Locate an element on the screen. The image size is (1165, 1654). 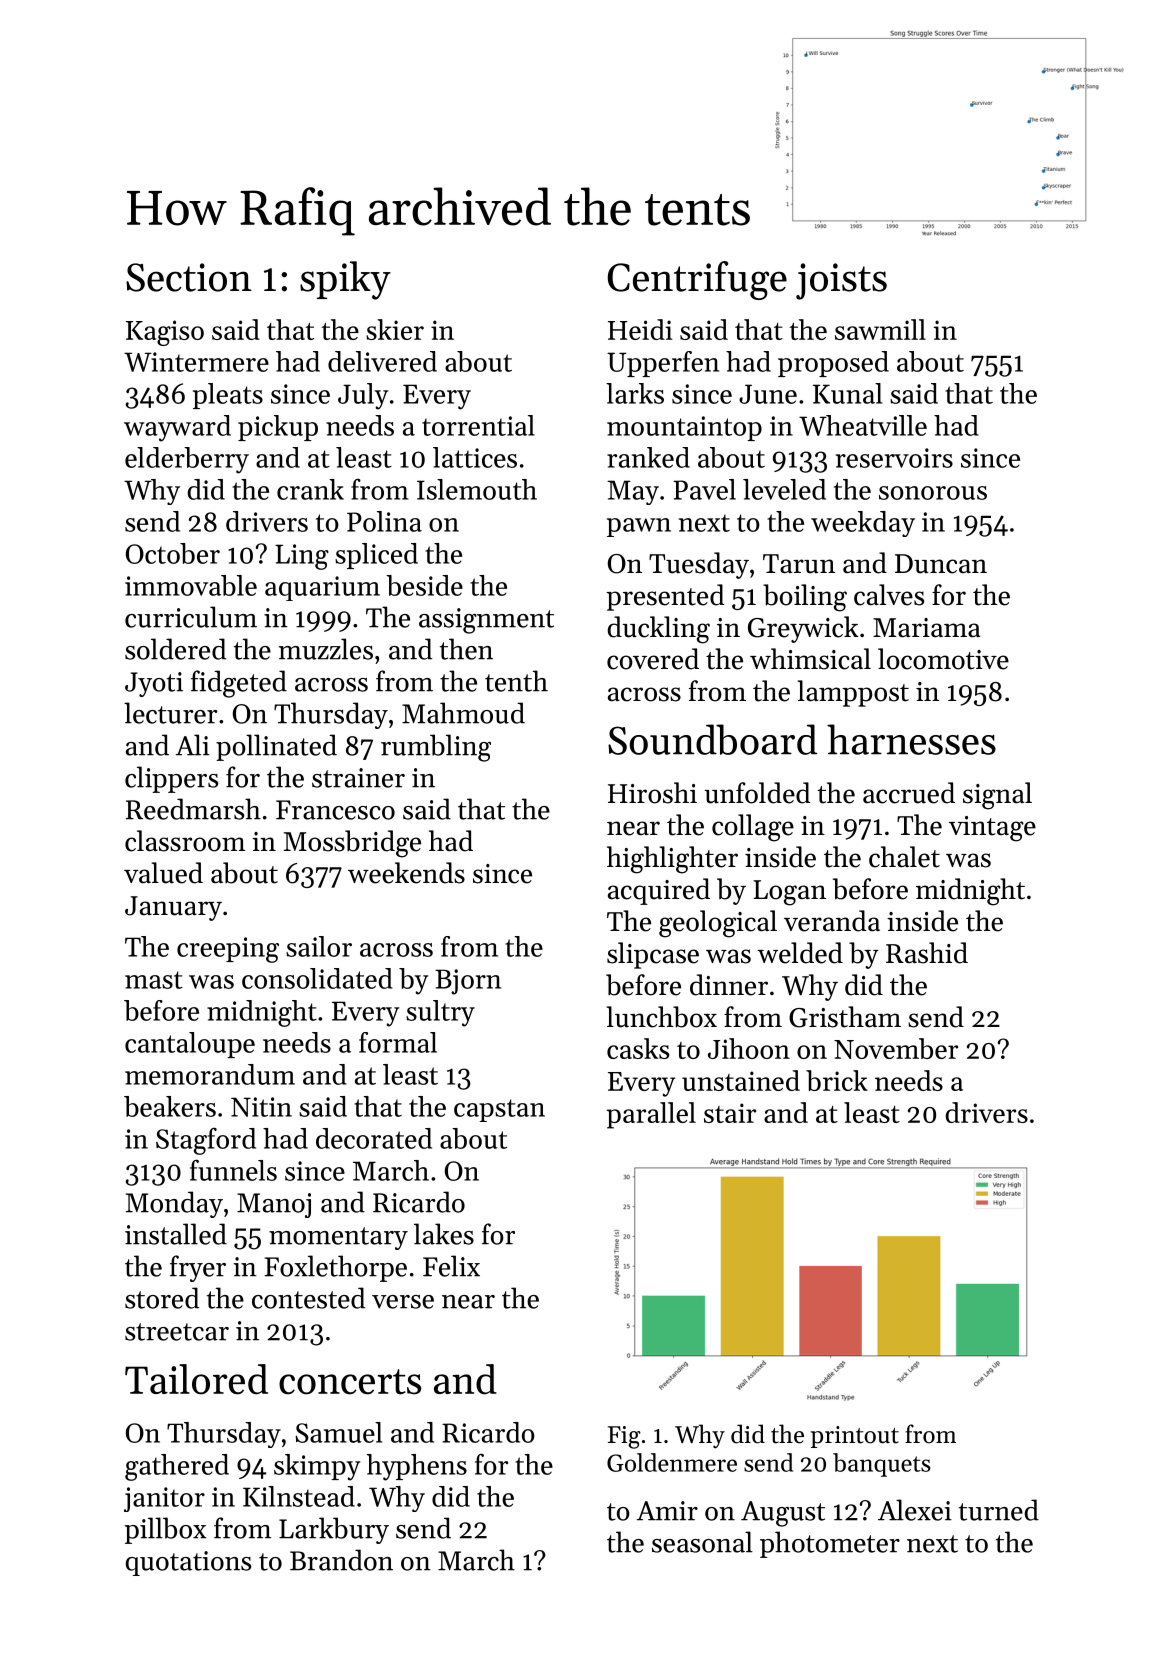
beakers is located at coordinates (170, 1106).
